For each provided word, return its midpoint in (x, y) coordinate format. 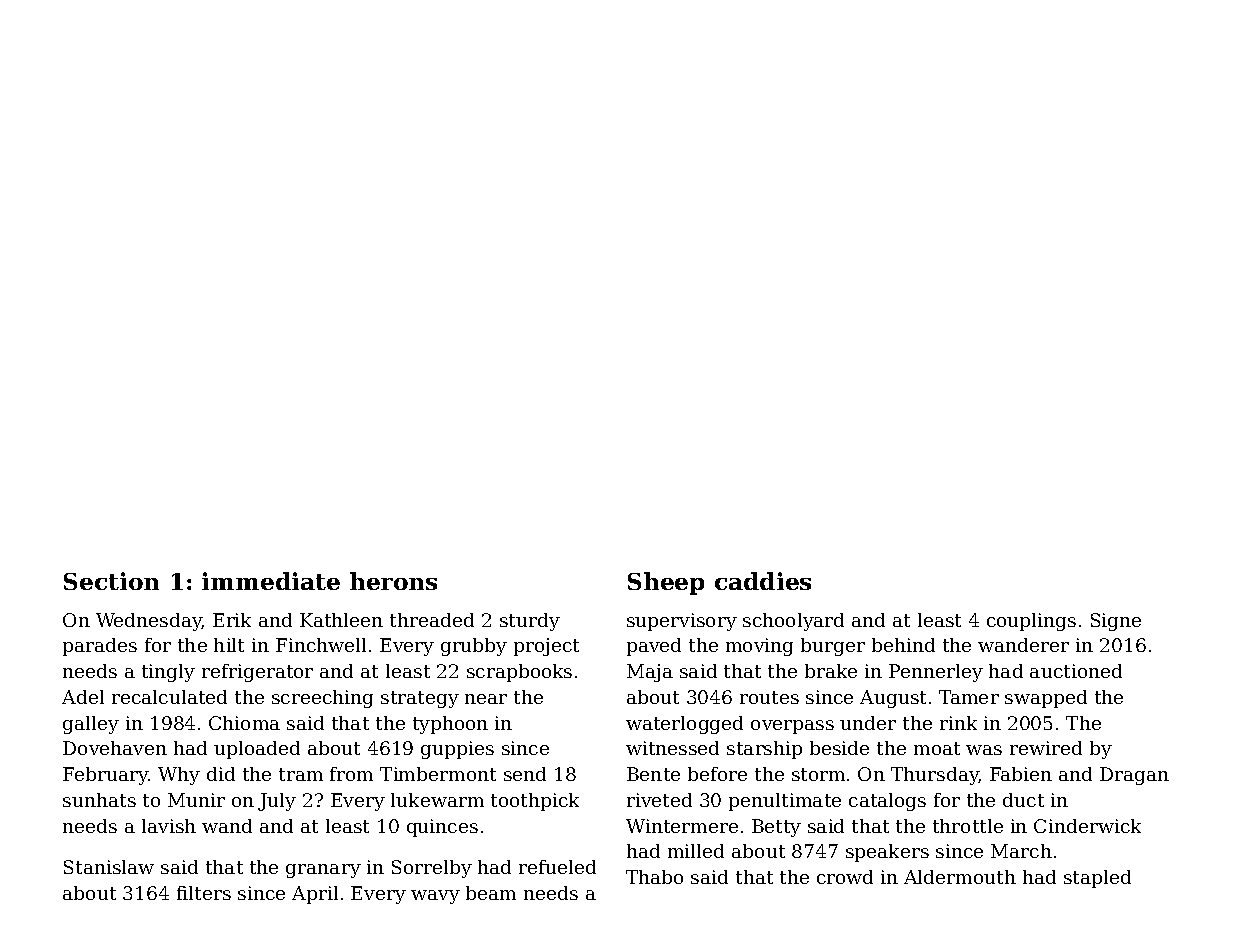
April (315, 895)
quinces (442, 828)
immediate (271, 581)
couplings (1031, 622)
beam (491, 893)
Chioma (244, 723)
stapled (1097, 879)
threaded (432, 620)
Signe (1116, 622)
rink (958, 723)
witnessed (672, 748)
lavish (169, 826)
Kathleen (341, 620)
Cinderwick (1087, 826)
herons (393, 581)
